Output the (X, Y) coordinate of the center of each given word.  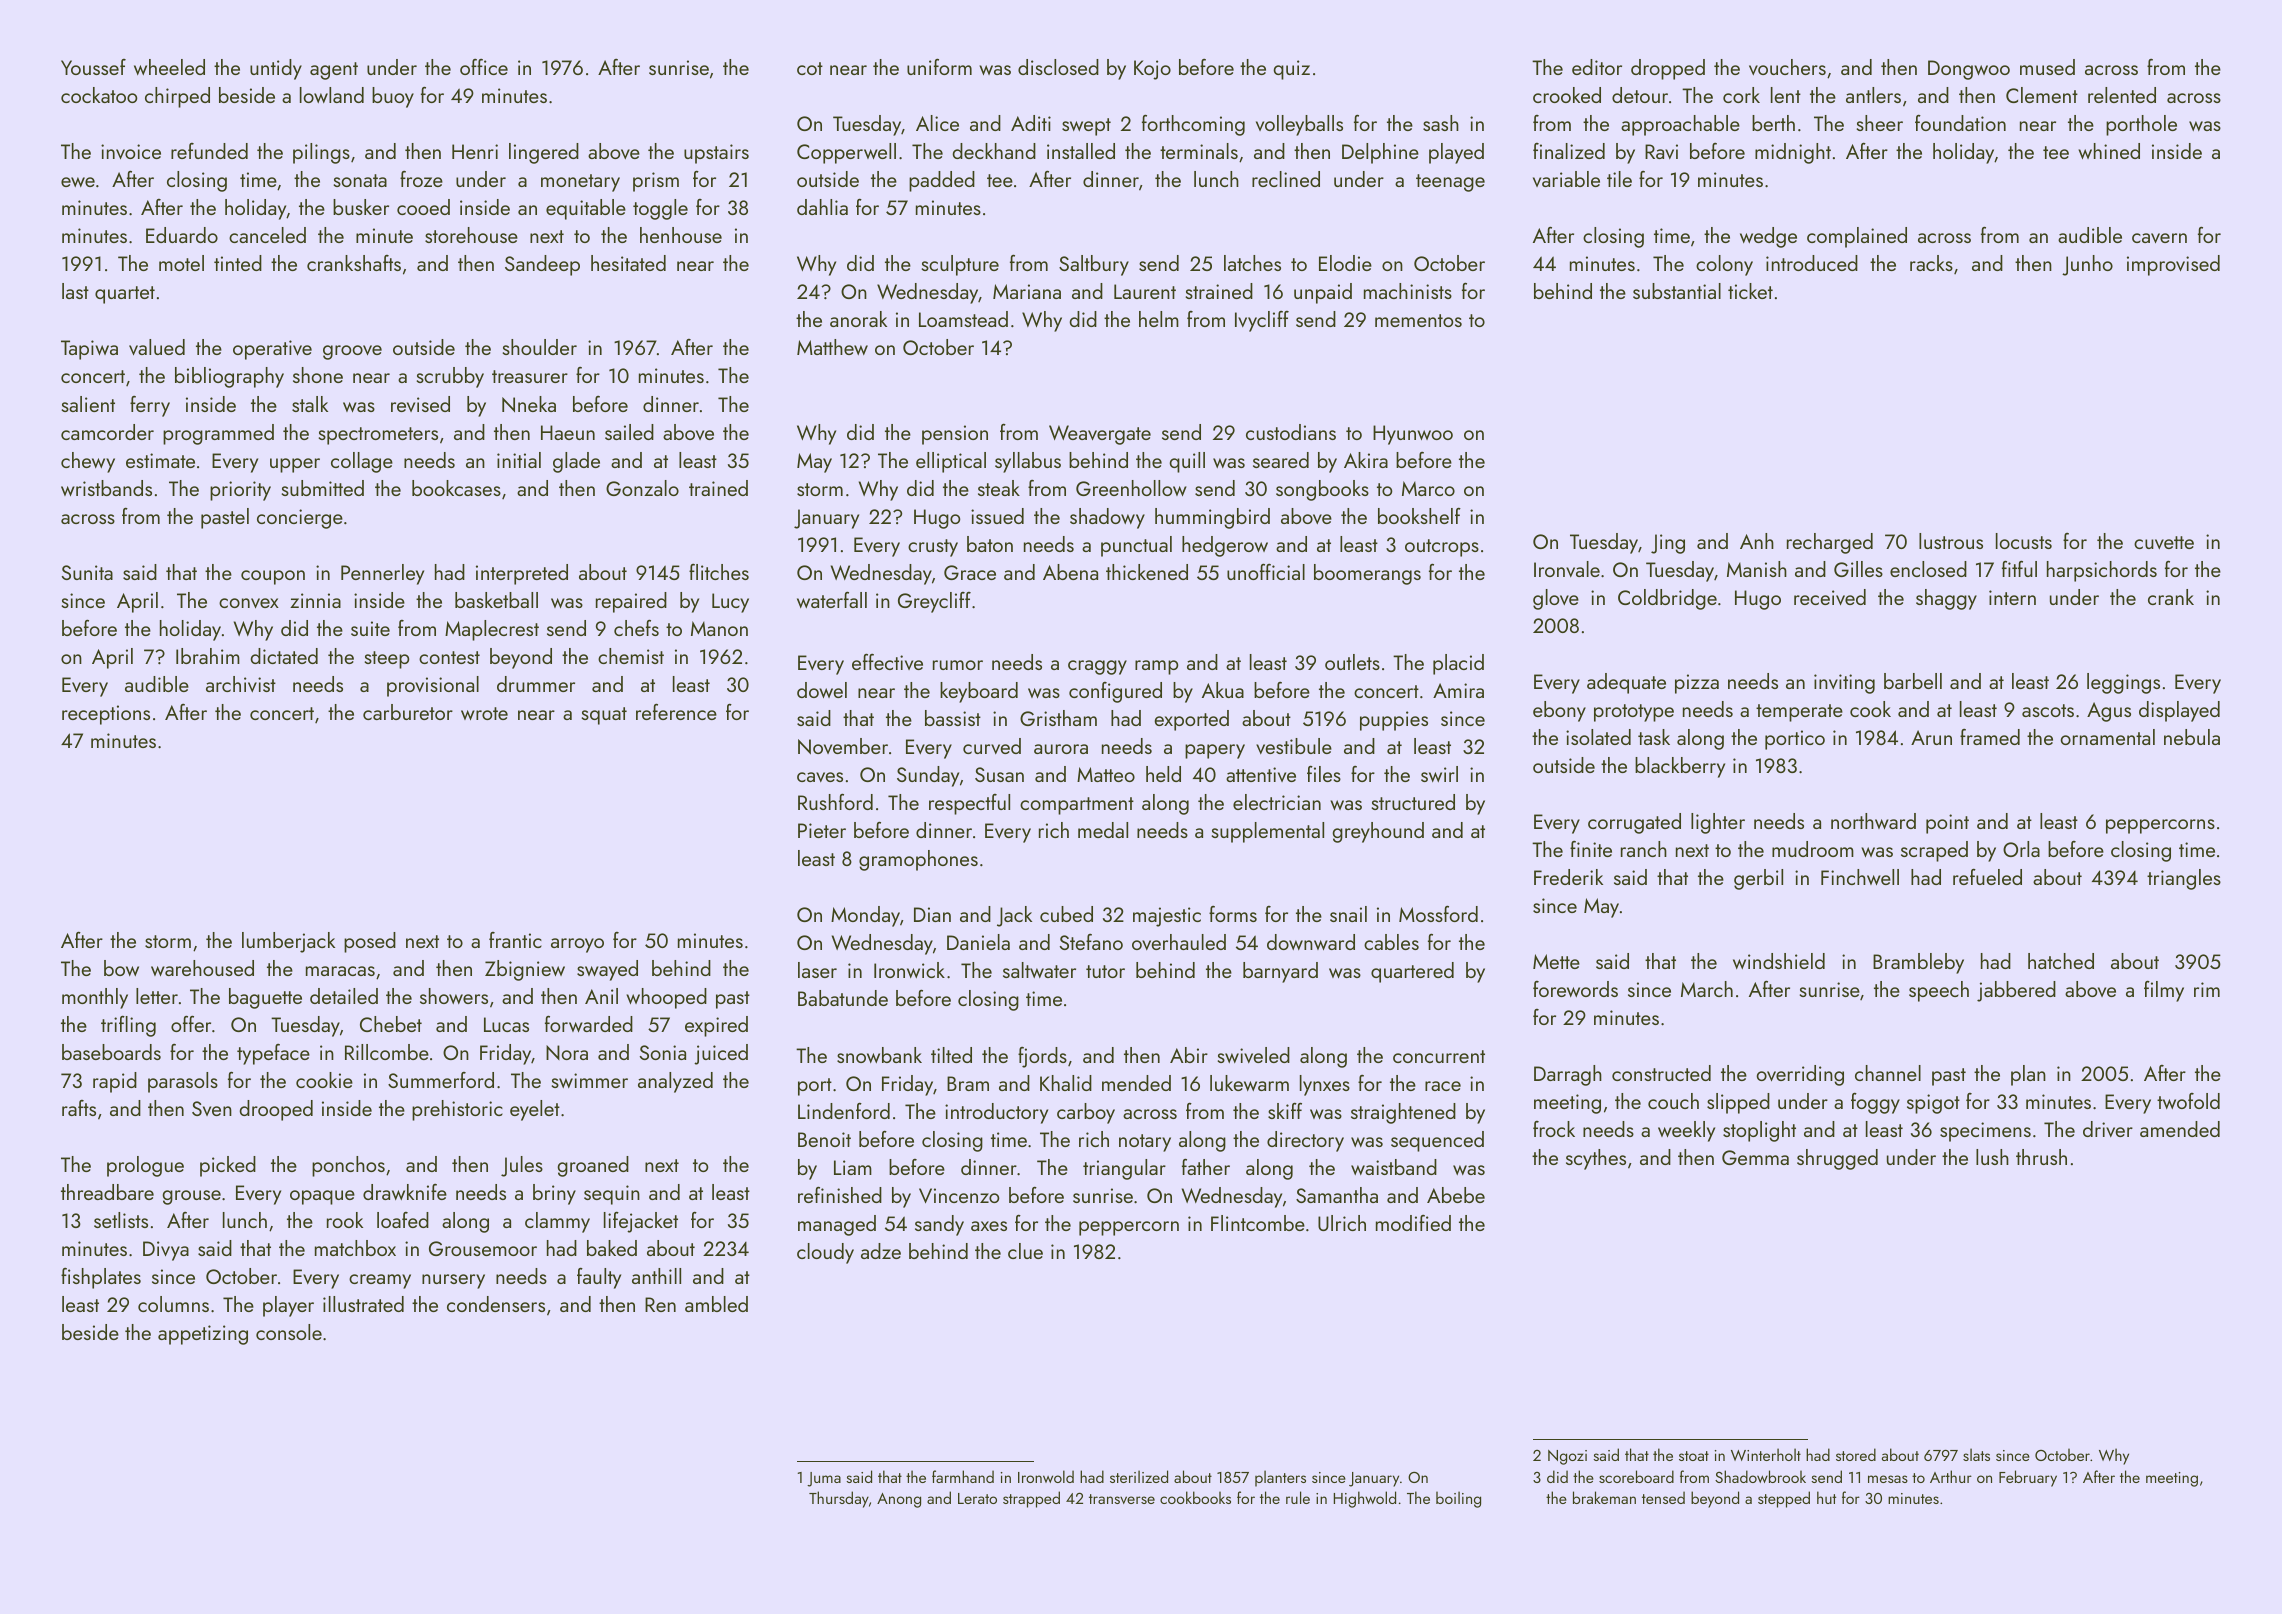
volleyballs (1299, 125)
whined (2109, 151)
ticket (1750, 291)
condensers (496, 1304)
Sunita (87, 572)
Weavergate (1100, 435)
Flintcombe (1258, 1223)
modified (1413, 1223)
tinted (238, 263)
